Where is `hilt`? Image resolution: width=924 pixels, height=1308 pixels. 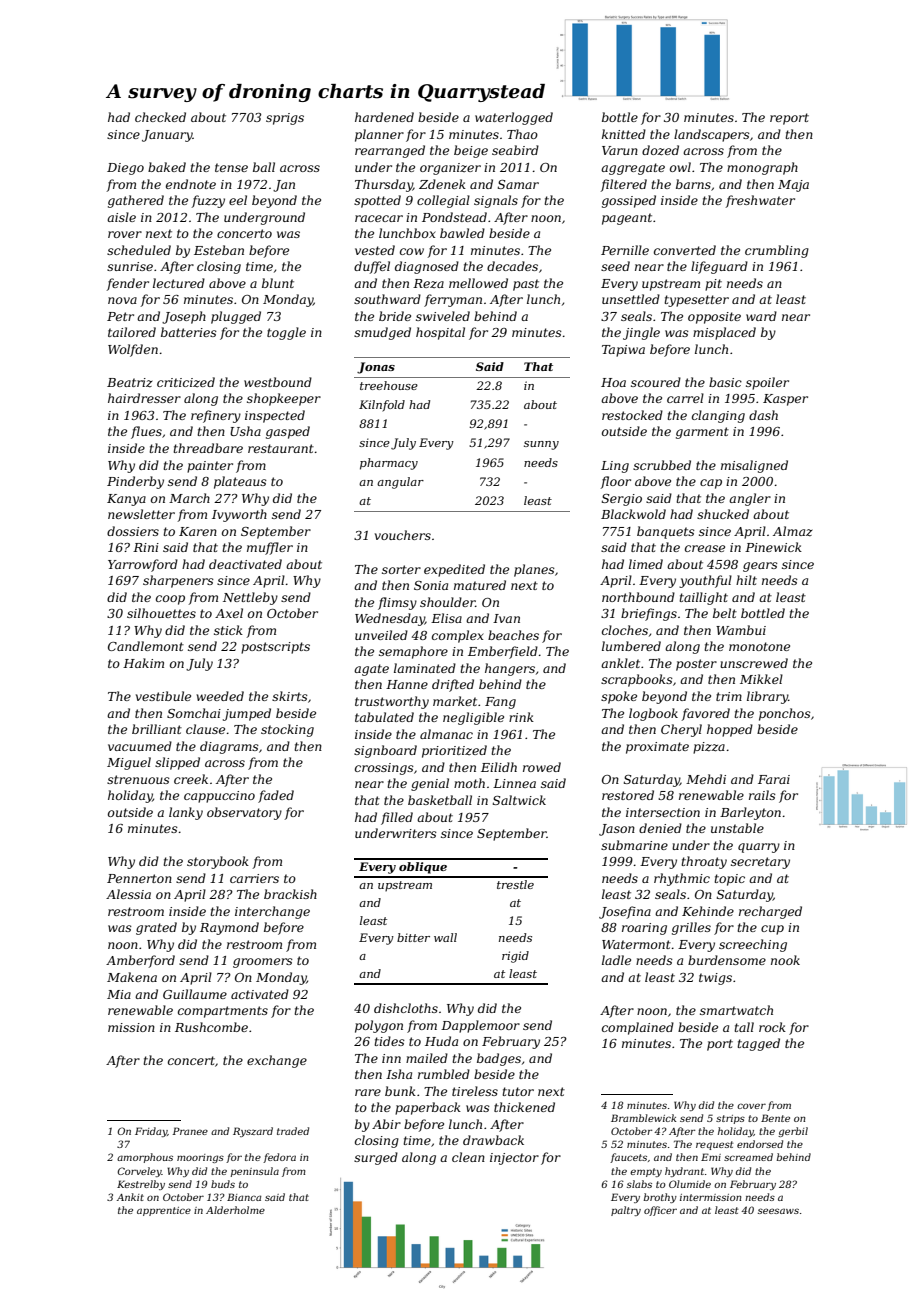 hilt is located at coordinates (746, 580).
